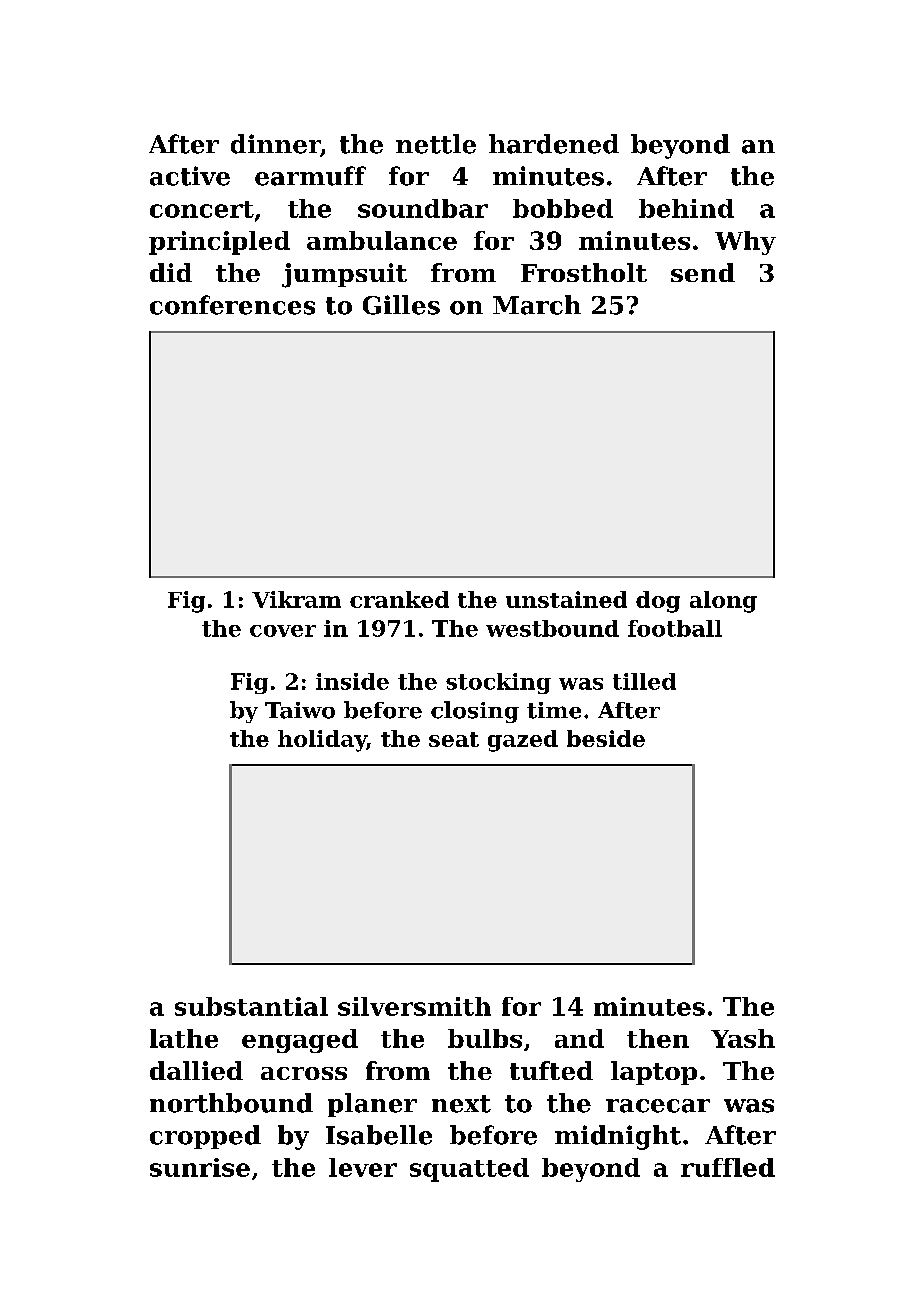  Describe the element at coordinates (537, 305) in the screenshot. I see `March` at that location.
